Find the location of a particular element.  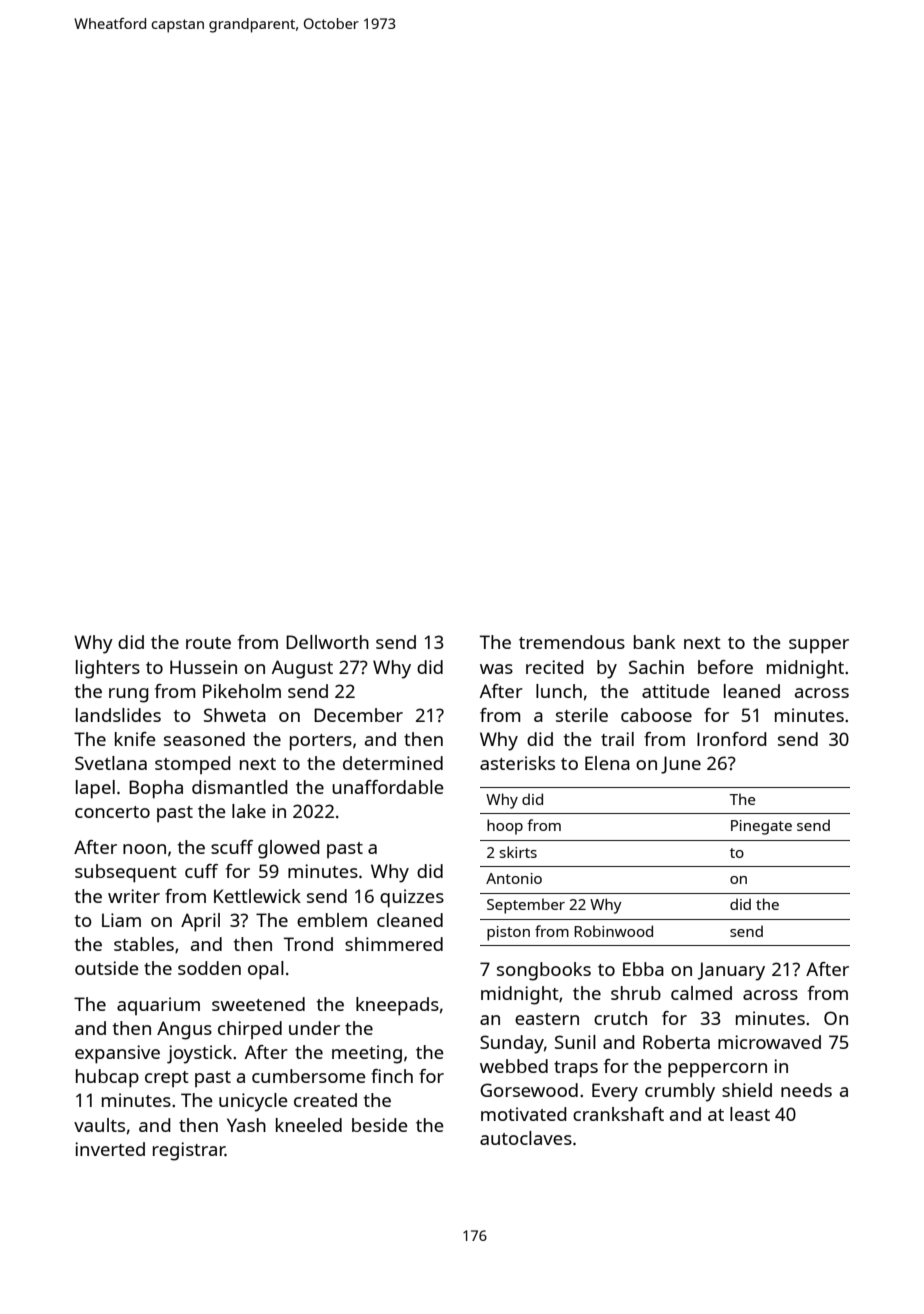

tremendous is located at coordinates (572, 642).
